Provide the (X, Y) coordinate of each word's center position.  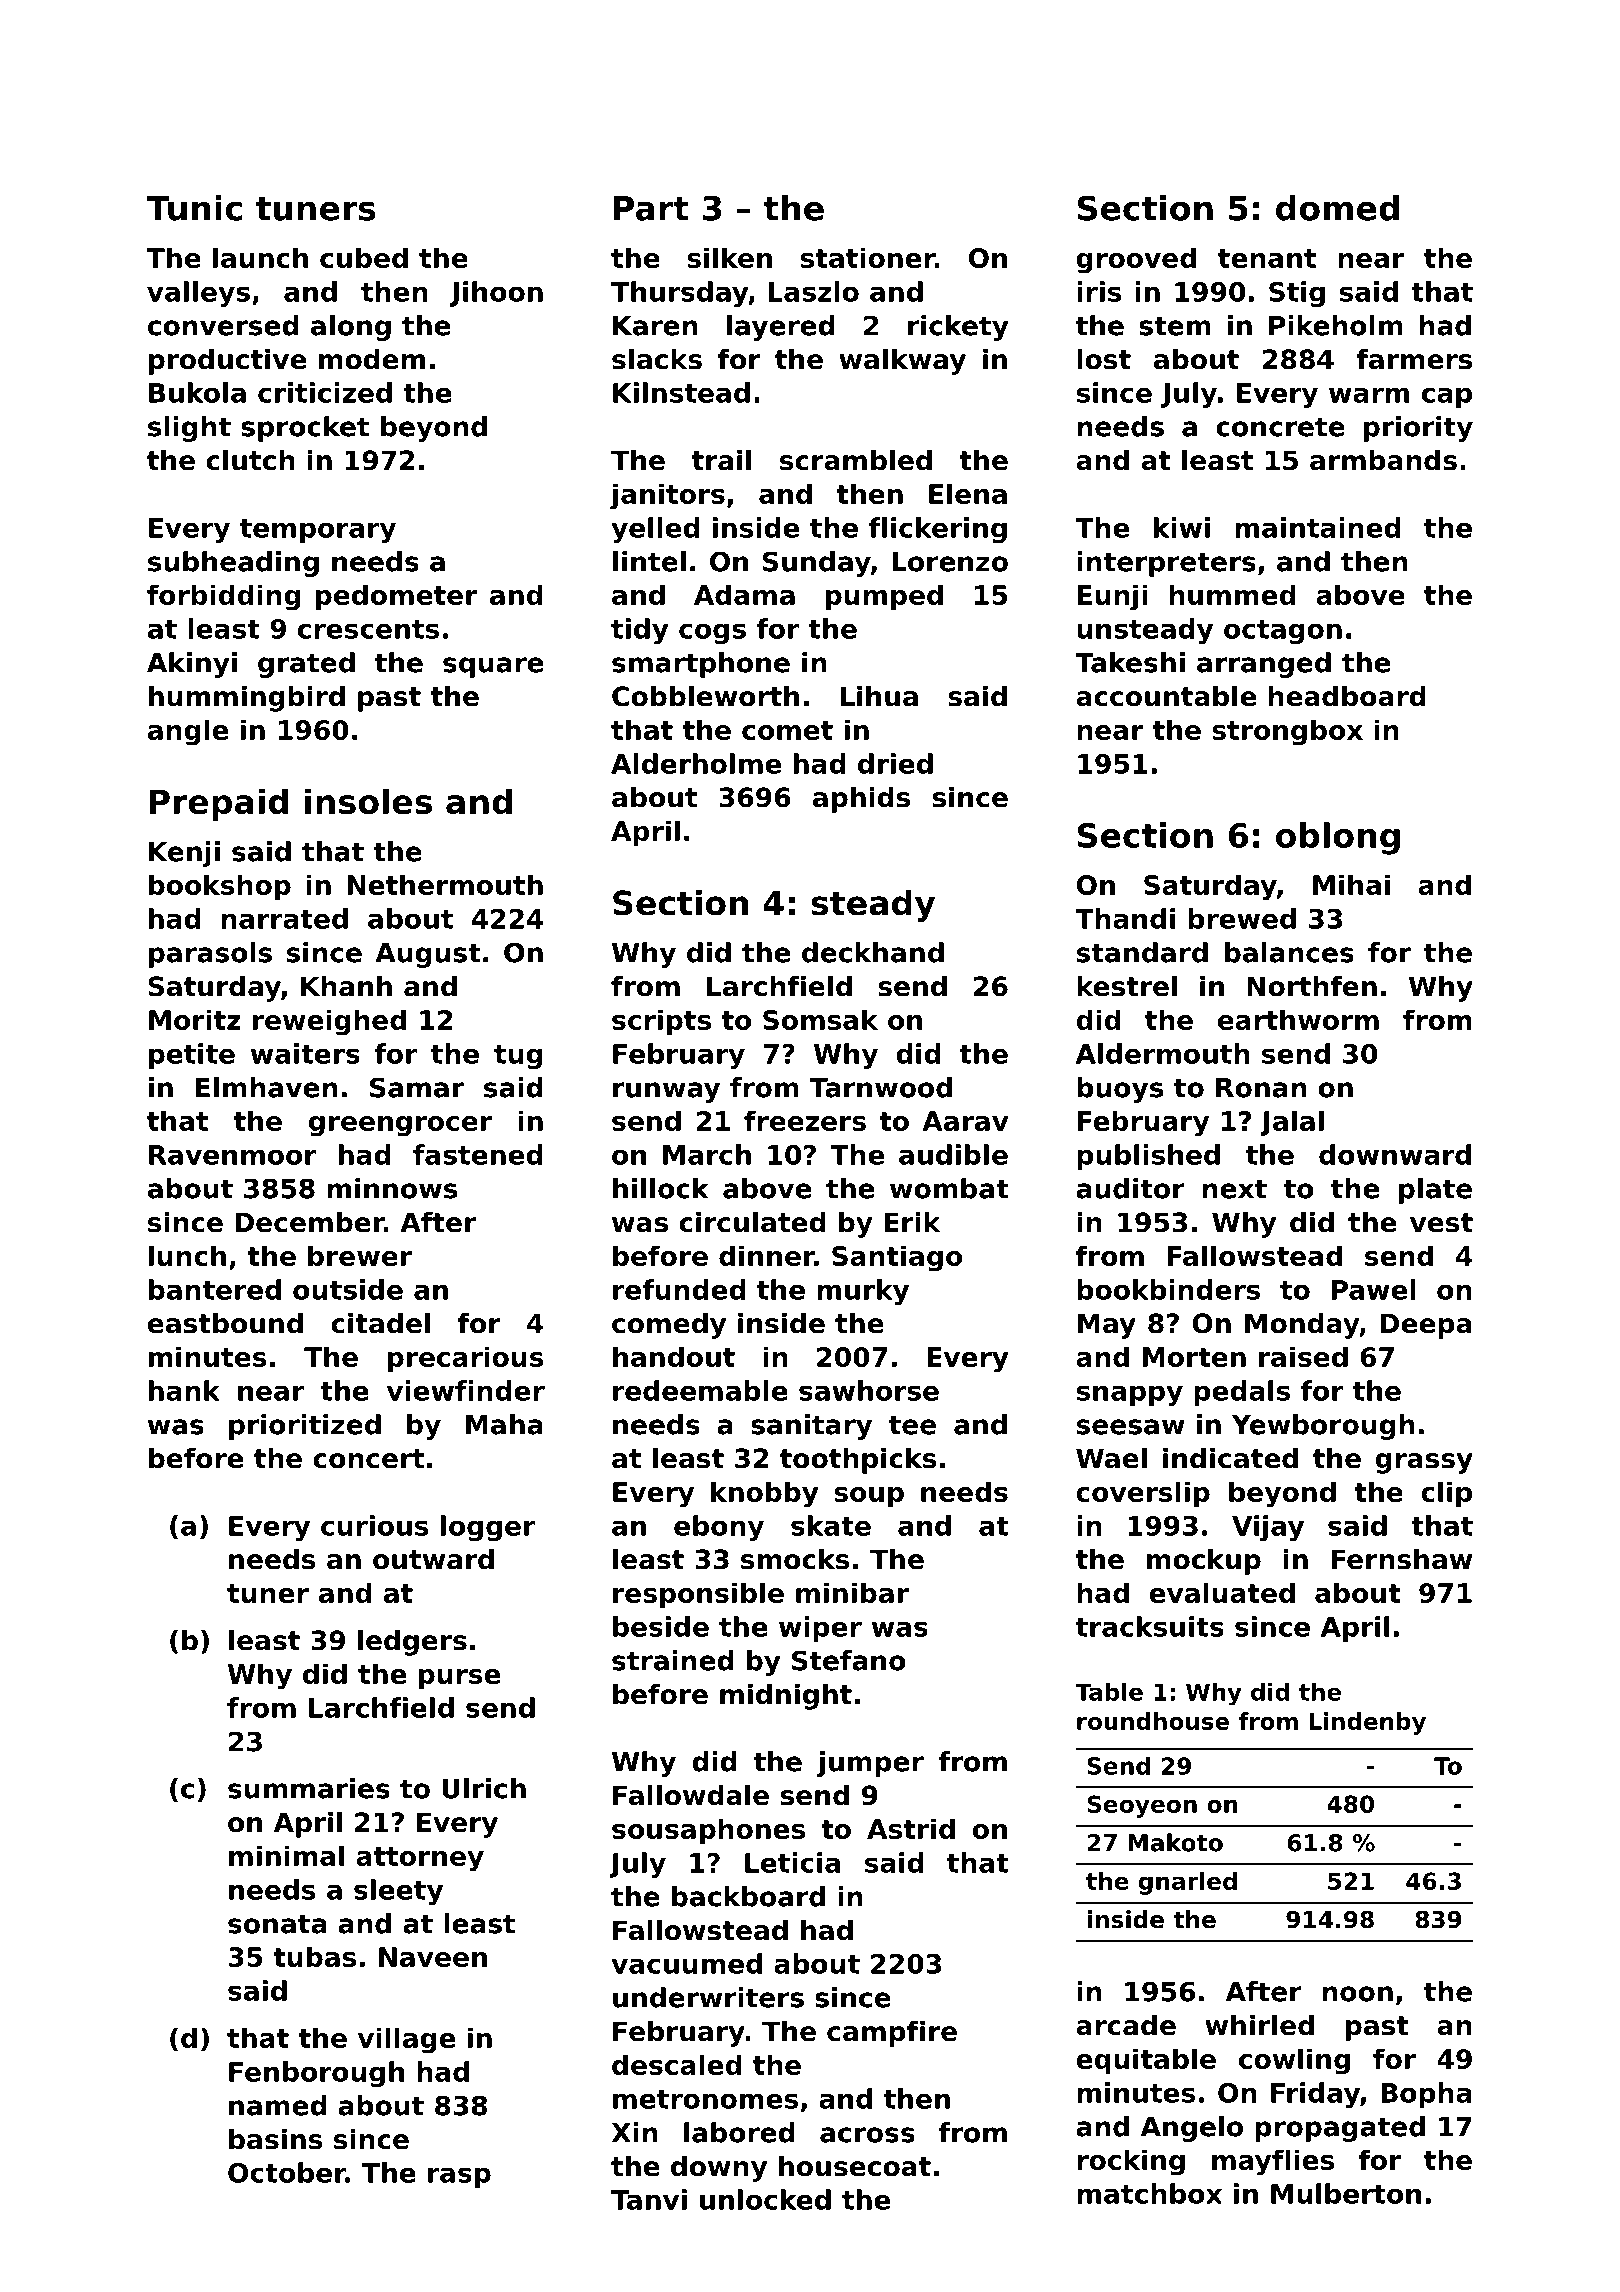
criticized (325, 392)
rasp (459, 2177)
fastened (478, 1154)
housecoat (855, 2166)
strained (673, 1660)
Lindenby (1367, 1723)
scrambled (856, 460)
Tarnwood (881, 1087)
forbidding (224, 597)
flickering (938, 530)
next (1234, 1189)
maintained (1318, 527)
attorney (420, 1859)
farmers (1414, 359)
